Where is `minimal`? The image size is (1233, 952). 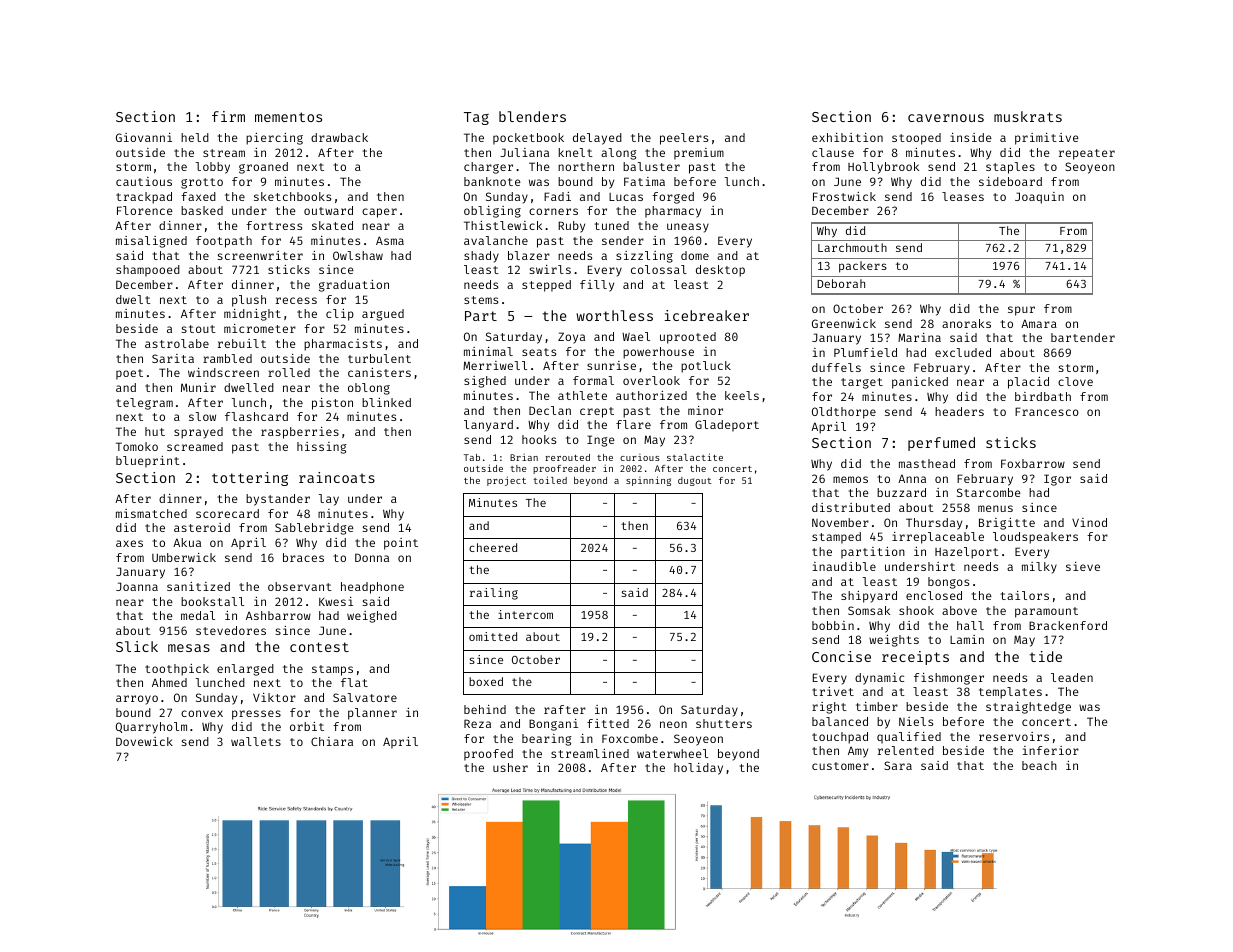 minimal is located at coordinates (488, 351).
